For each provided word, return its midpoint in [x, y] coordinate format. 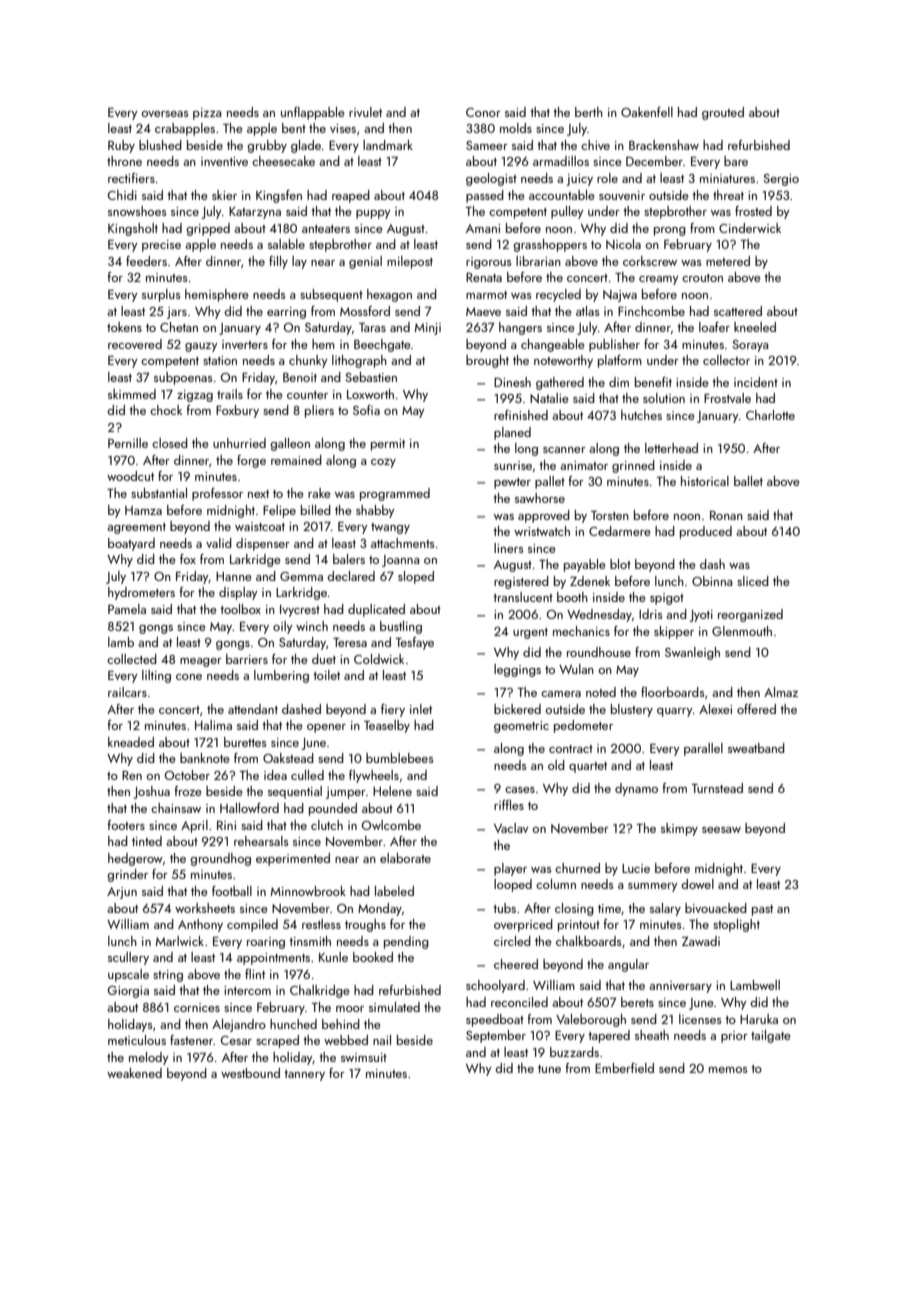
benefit [653, 382]
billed [316, 510]
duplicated [376, 610]
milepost [410, 262]
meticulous [137, 1040]
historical [705, 481]
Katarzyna [255, 213]
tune [549, 1069]
